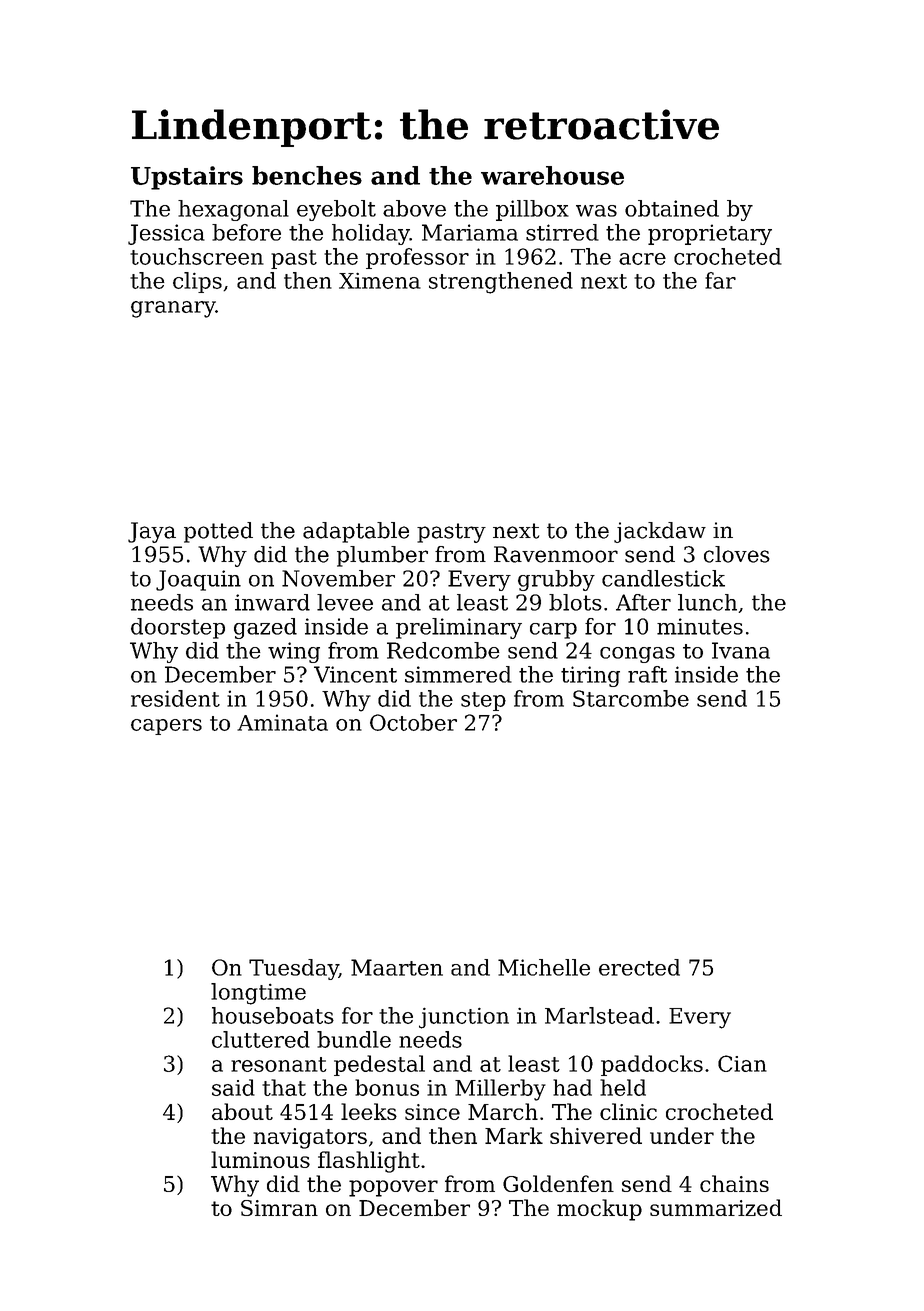  What do you see at coordinates (246, 232) in the screenshot?
I see `before` at bounding box center [246, 232].
